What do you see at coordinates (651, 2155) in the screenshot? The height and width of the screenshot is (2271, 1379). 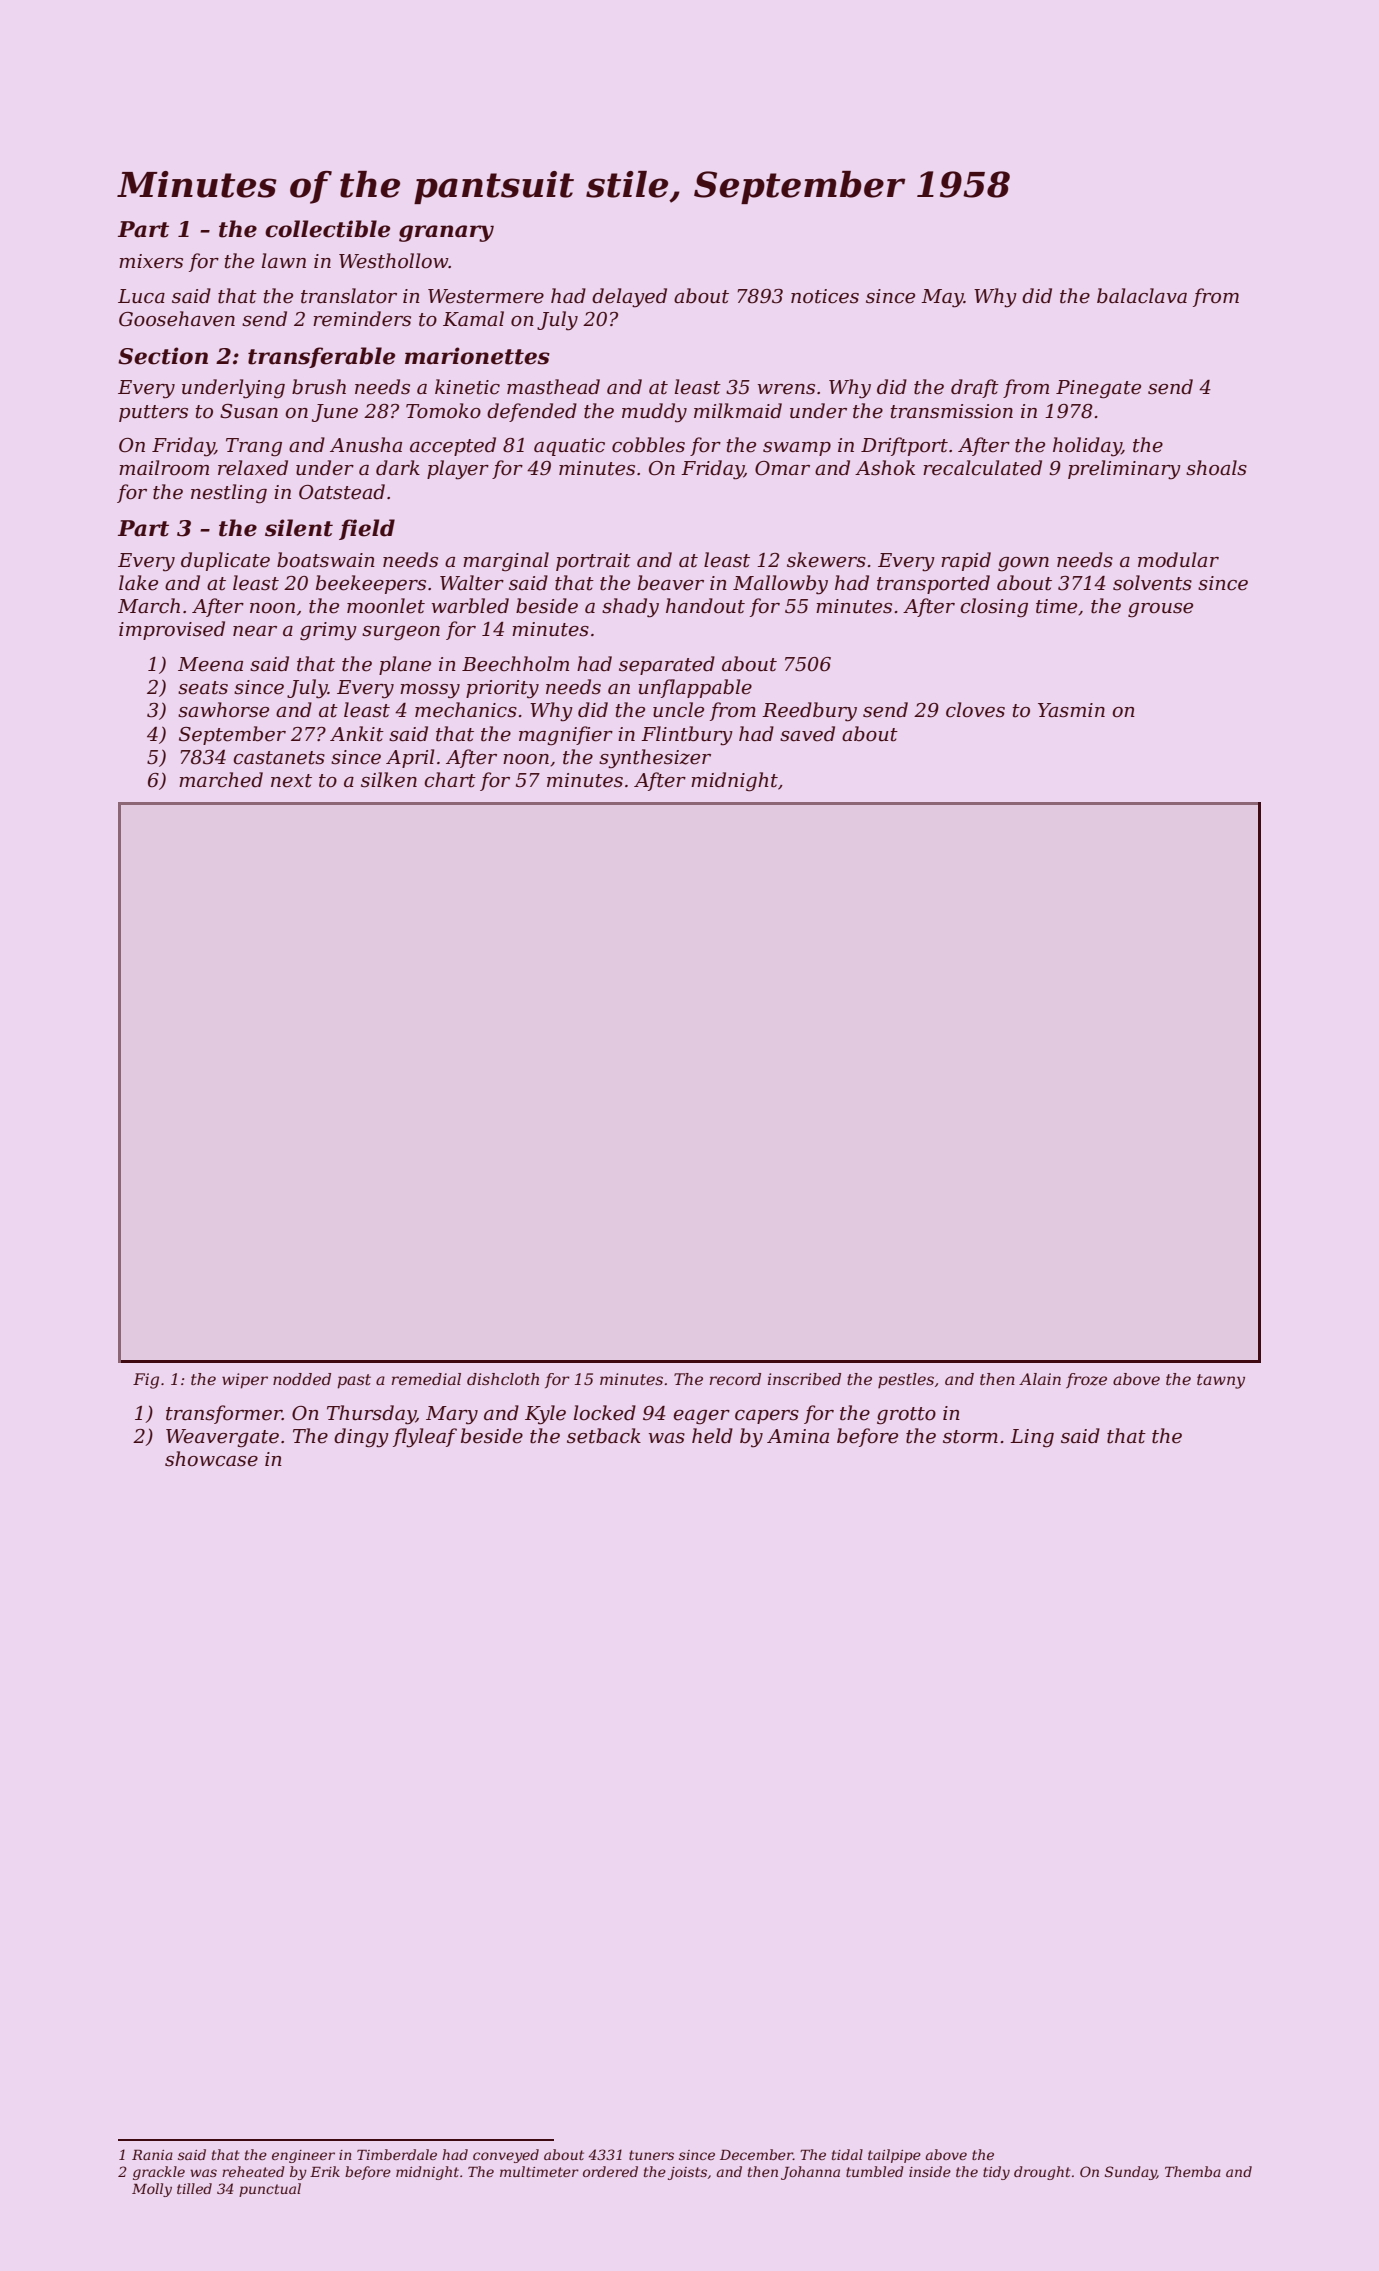 I see `tuners` at bounding box center [651, 2155].
